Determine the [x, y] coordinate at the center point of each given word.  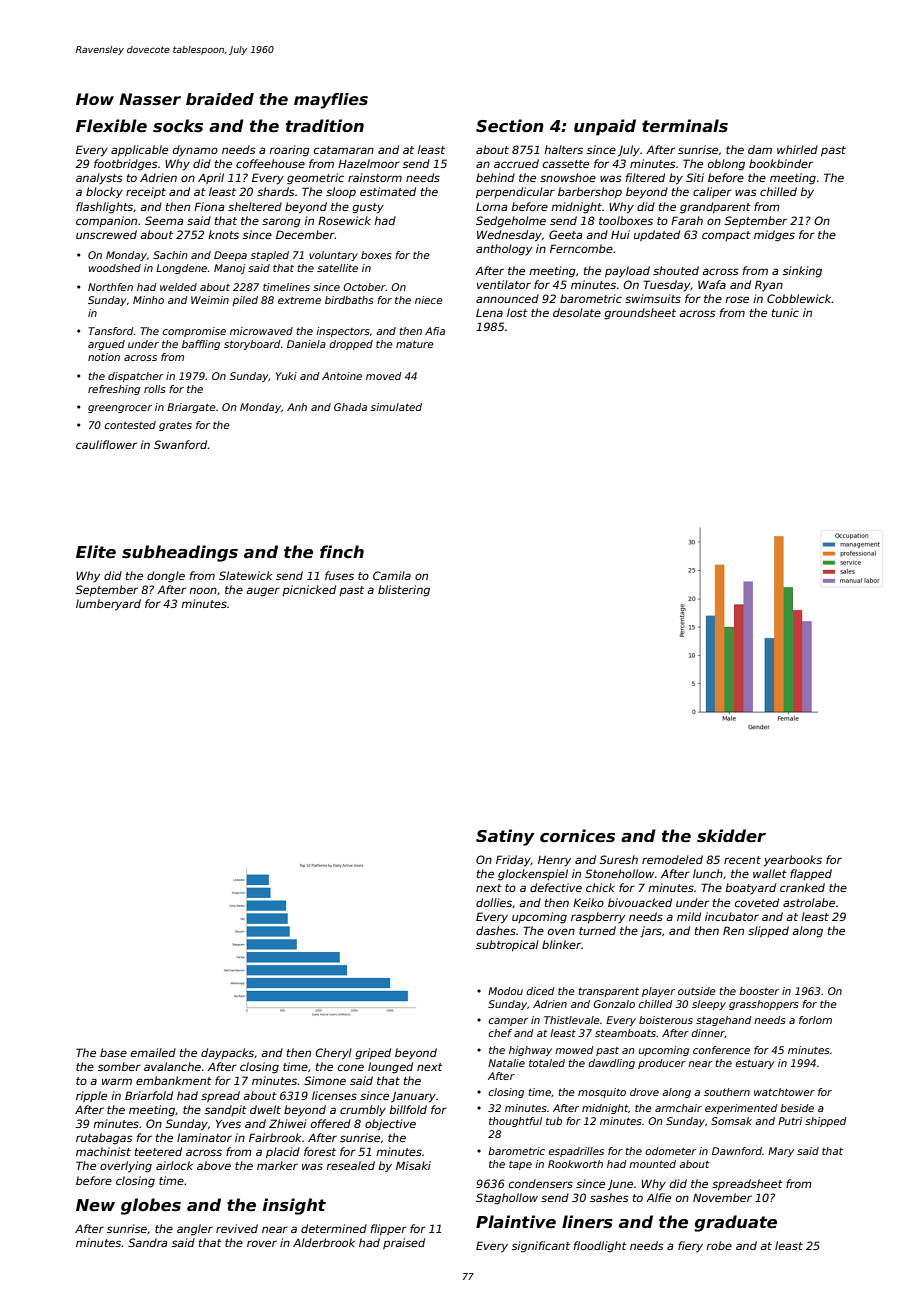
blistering [404, 591]
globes [151, 1206]
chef [500, 1033]
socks [178, 126]
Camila [392, 575]
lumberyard [108, 605]
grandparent [715, 208]
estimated [388, 191]
